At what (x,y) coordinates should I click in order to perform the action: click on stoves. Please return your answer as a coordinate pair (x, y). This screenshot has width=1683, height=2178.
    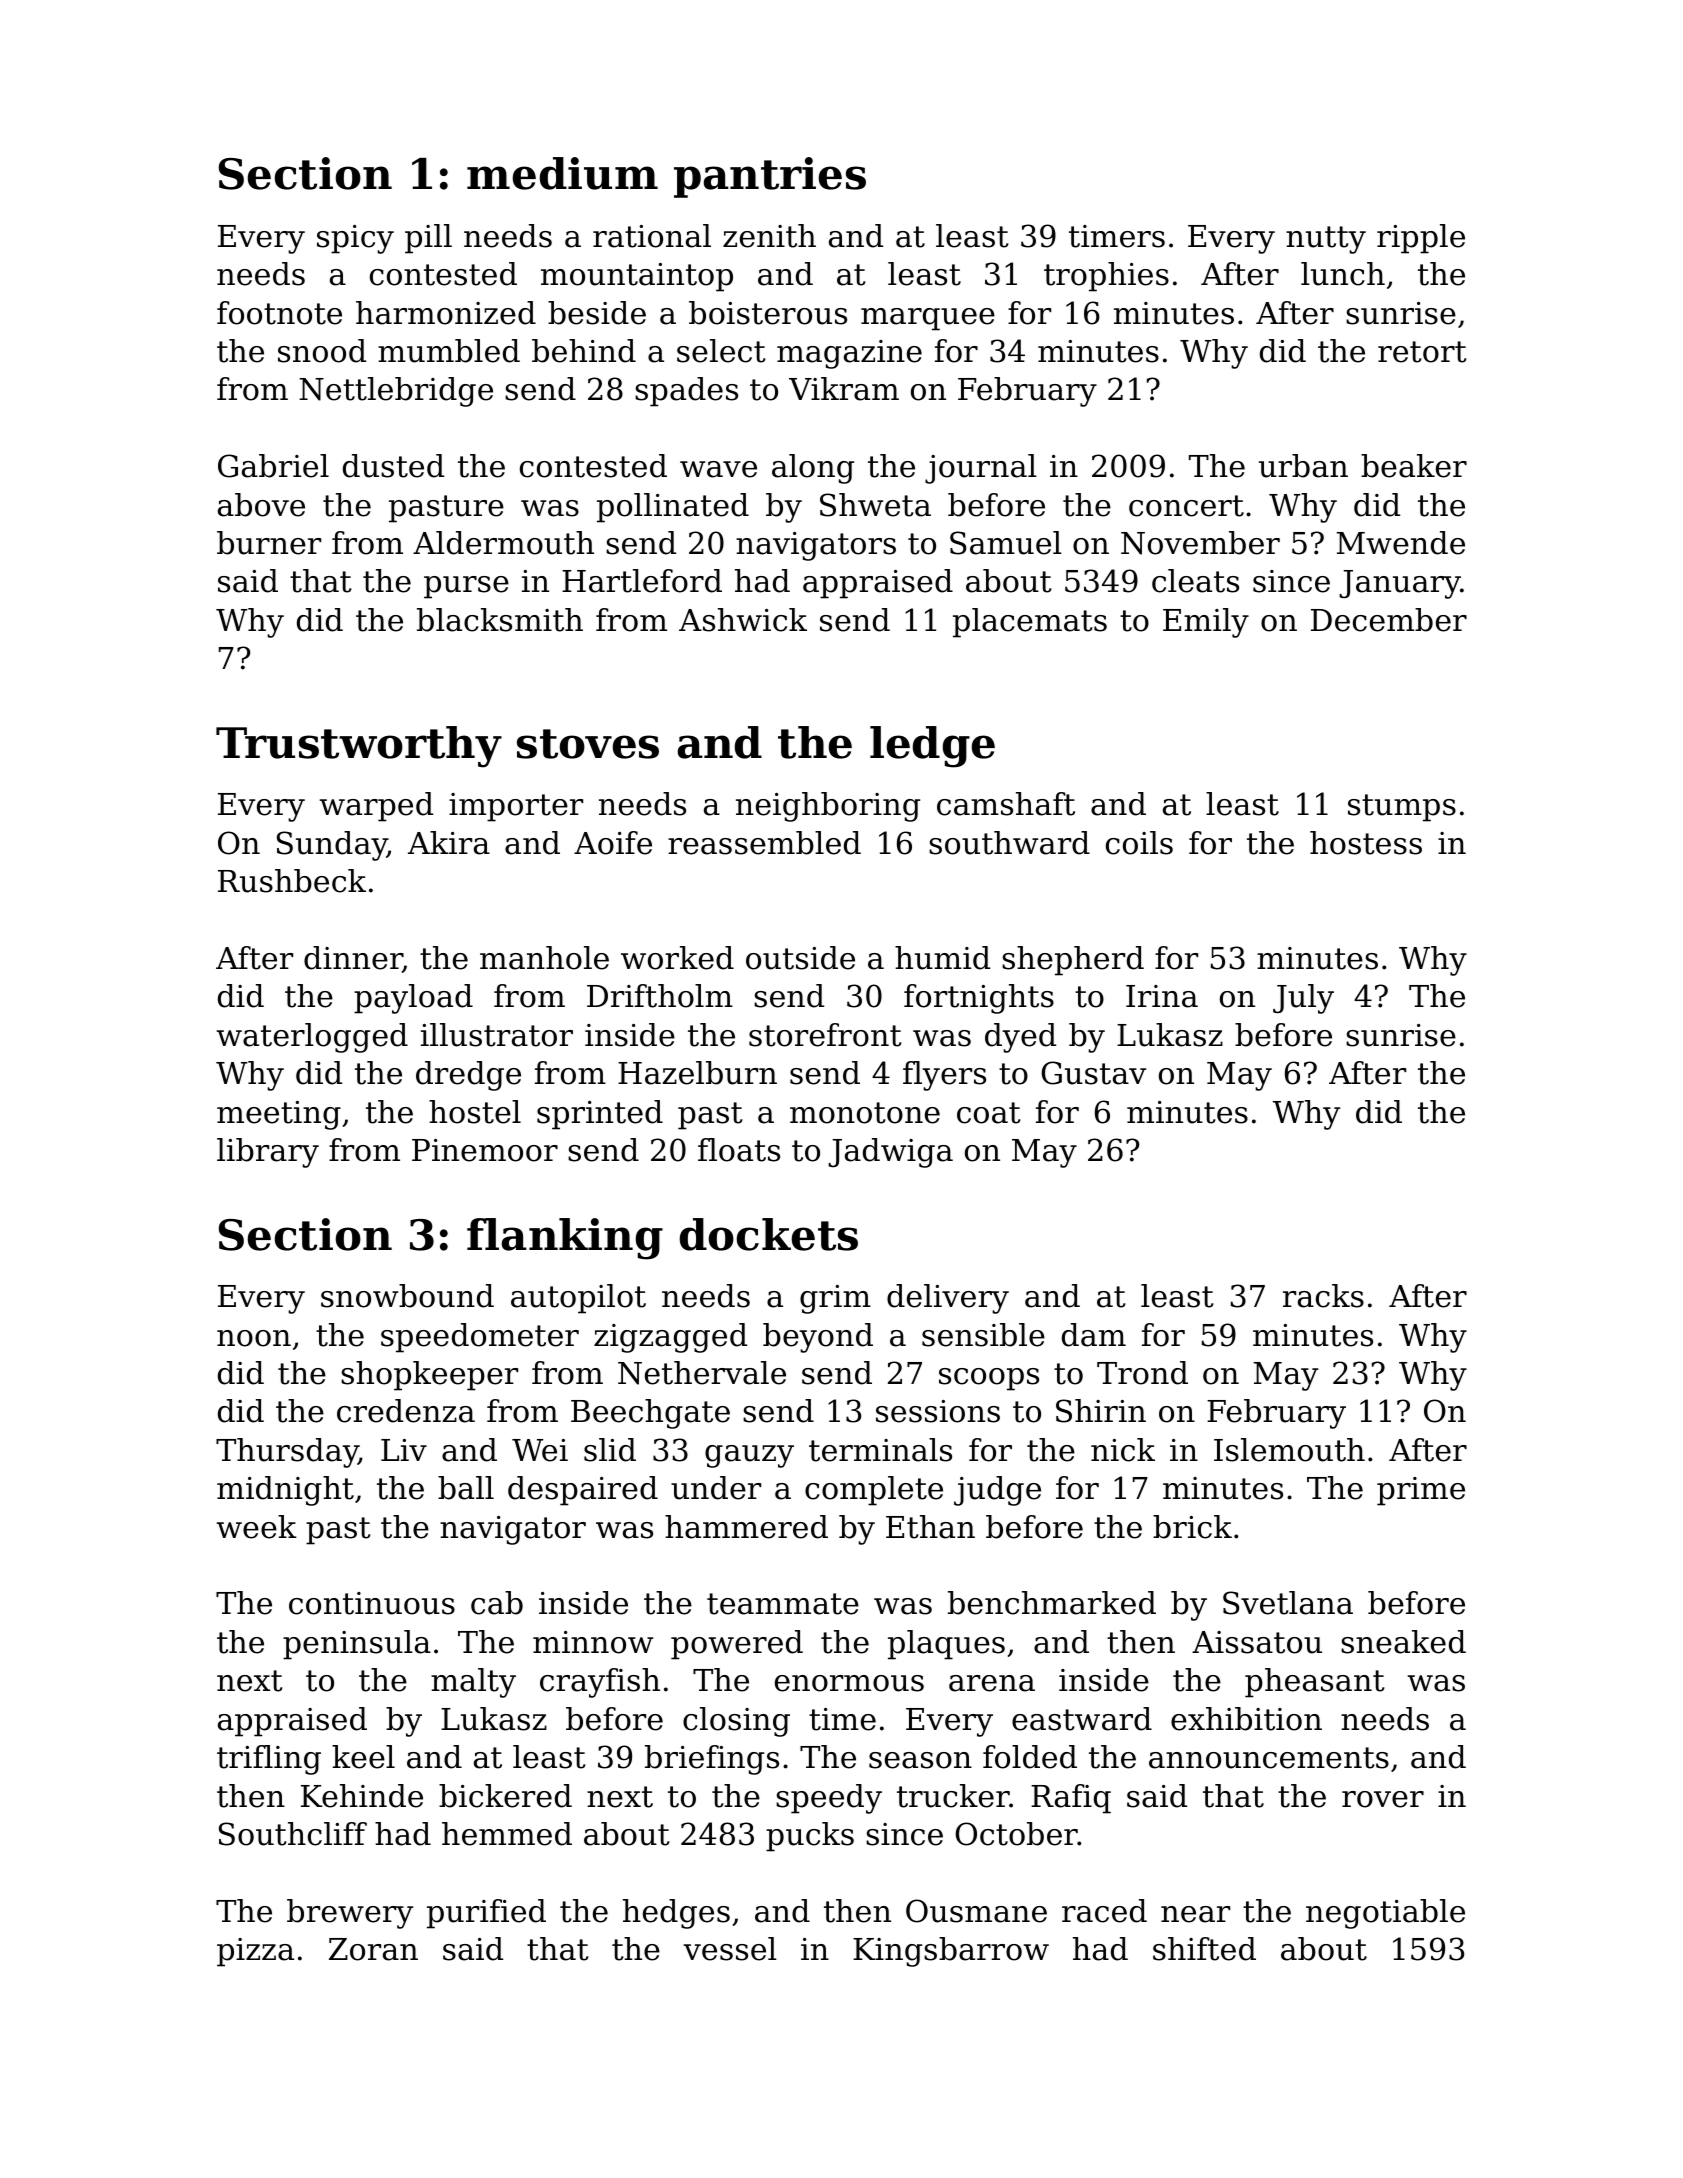
    Looking at the image, I should click on (588, 744).
